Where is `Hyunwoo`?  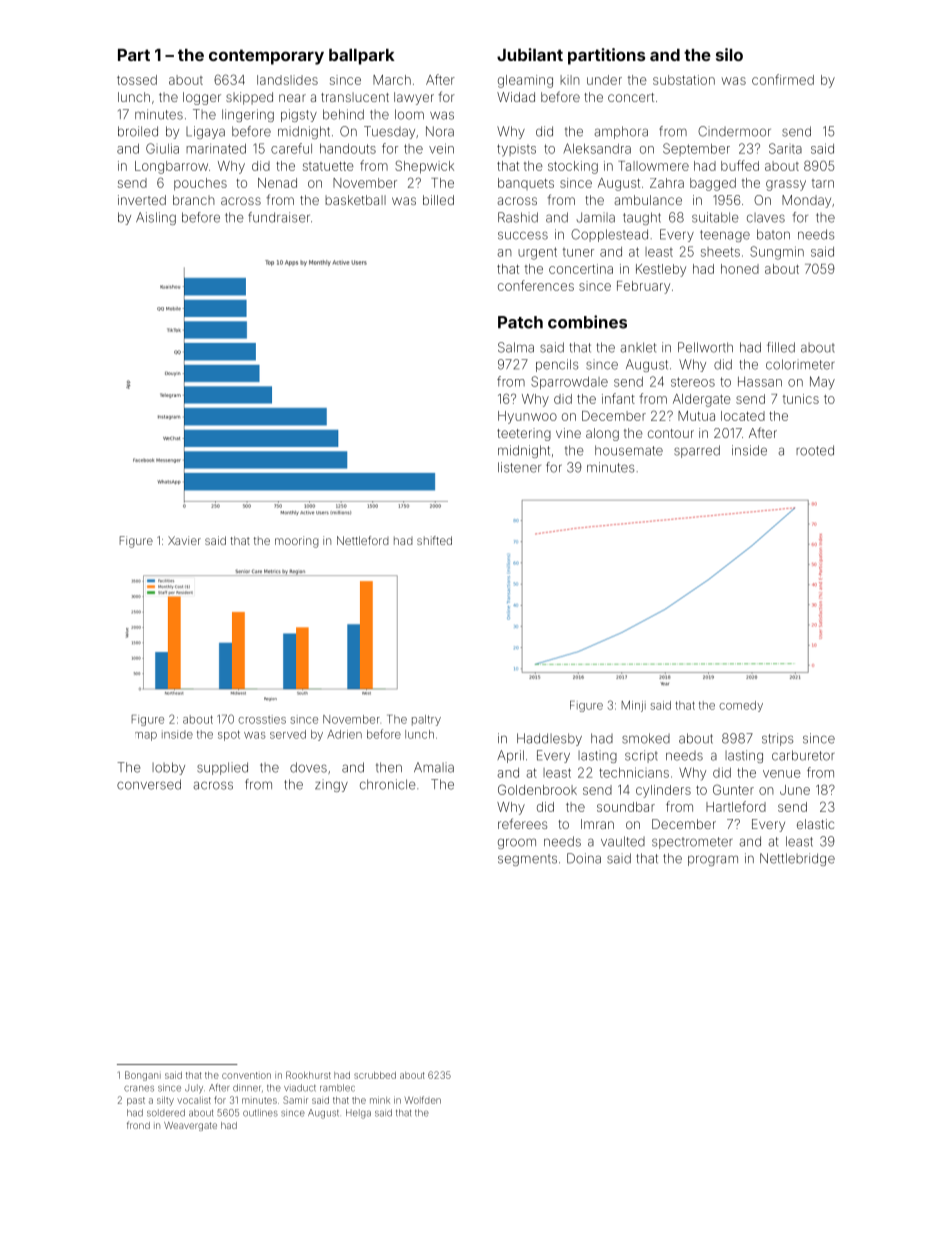
Hyunwoo is located at coordinates (527, 417).
